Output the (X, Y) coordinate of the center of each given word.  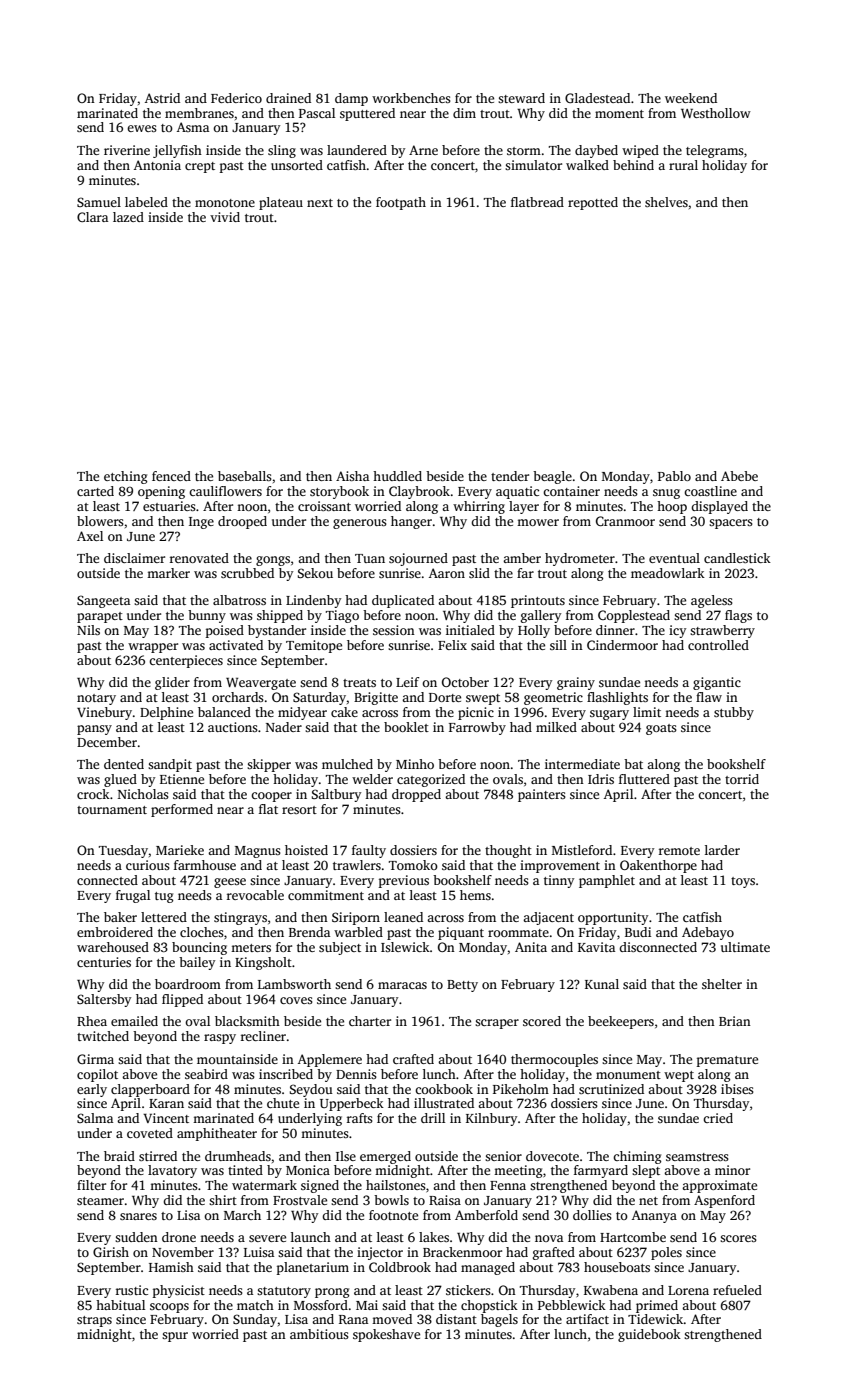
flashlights (617, 698)
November (183, 1252)
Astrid (162, 98)
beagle (552, 477)
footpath (401, 203)
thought (508, 851)
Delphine (166, 713)
